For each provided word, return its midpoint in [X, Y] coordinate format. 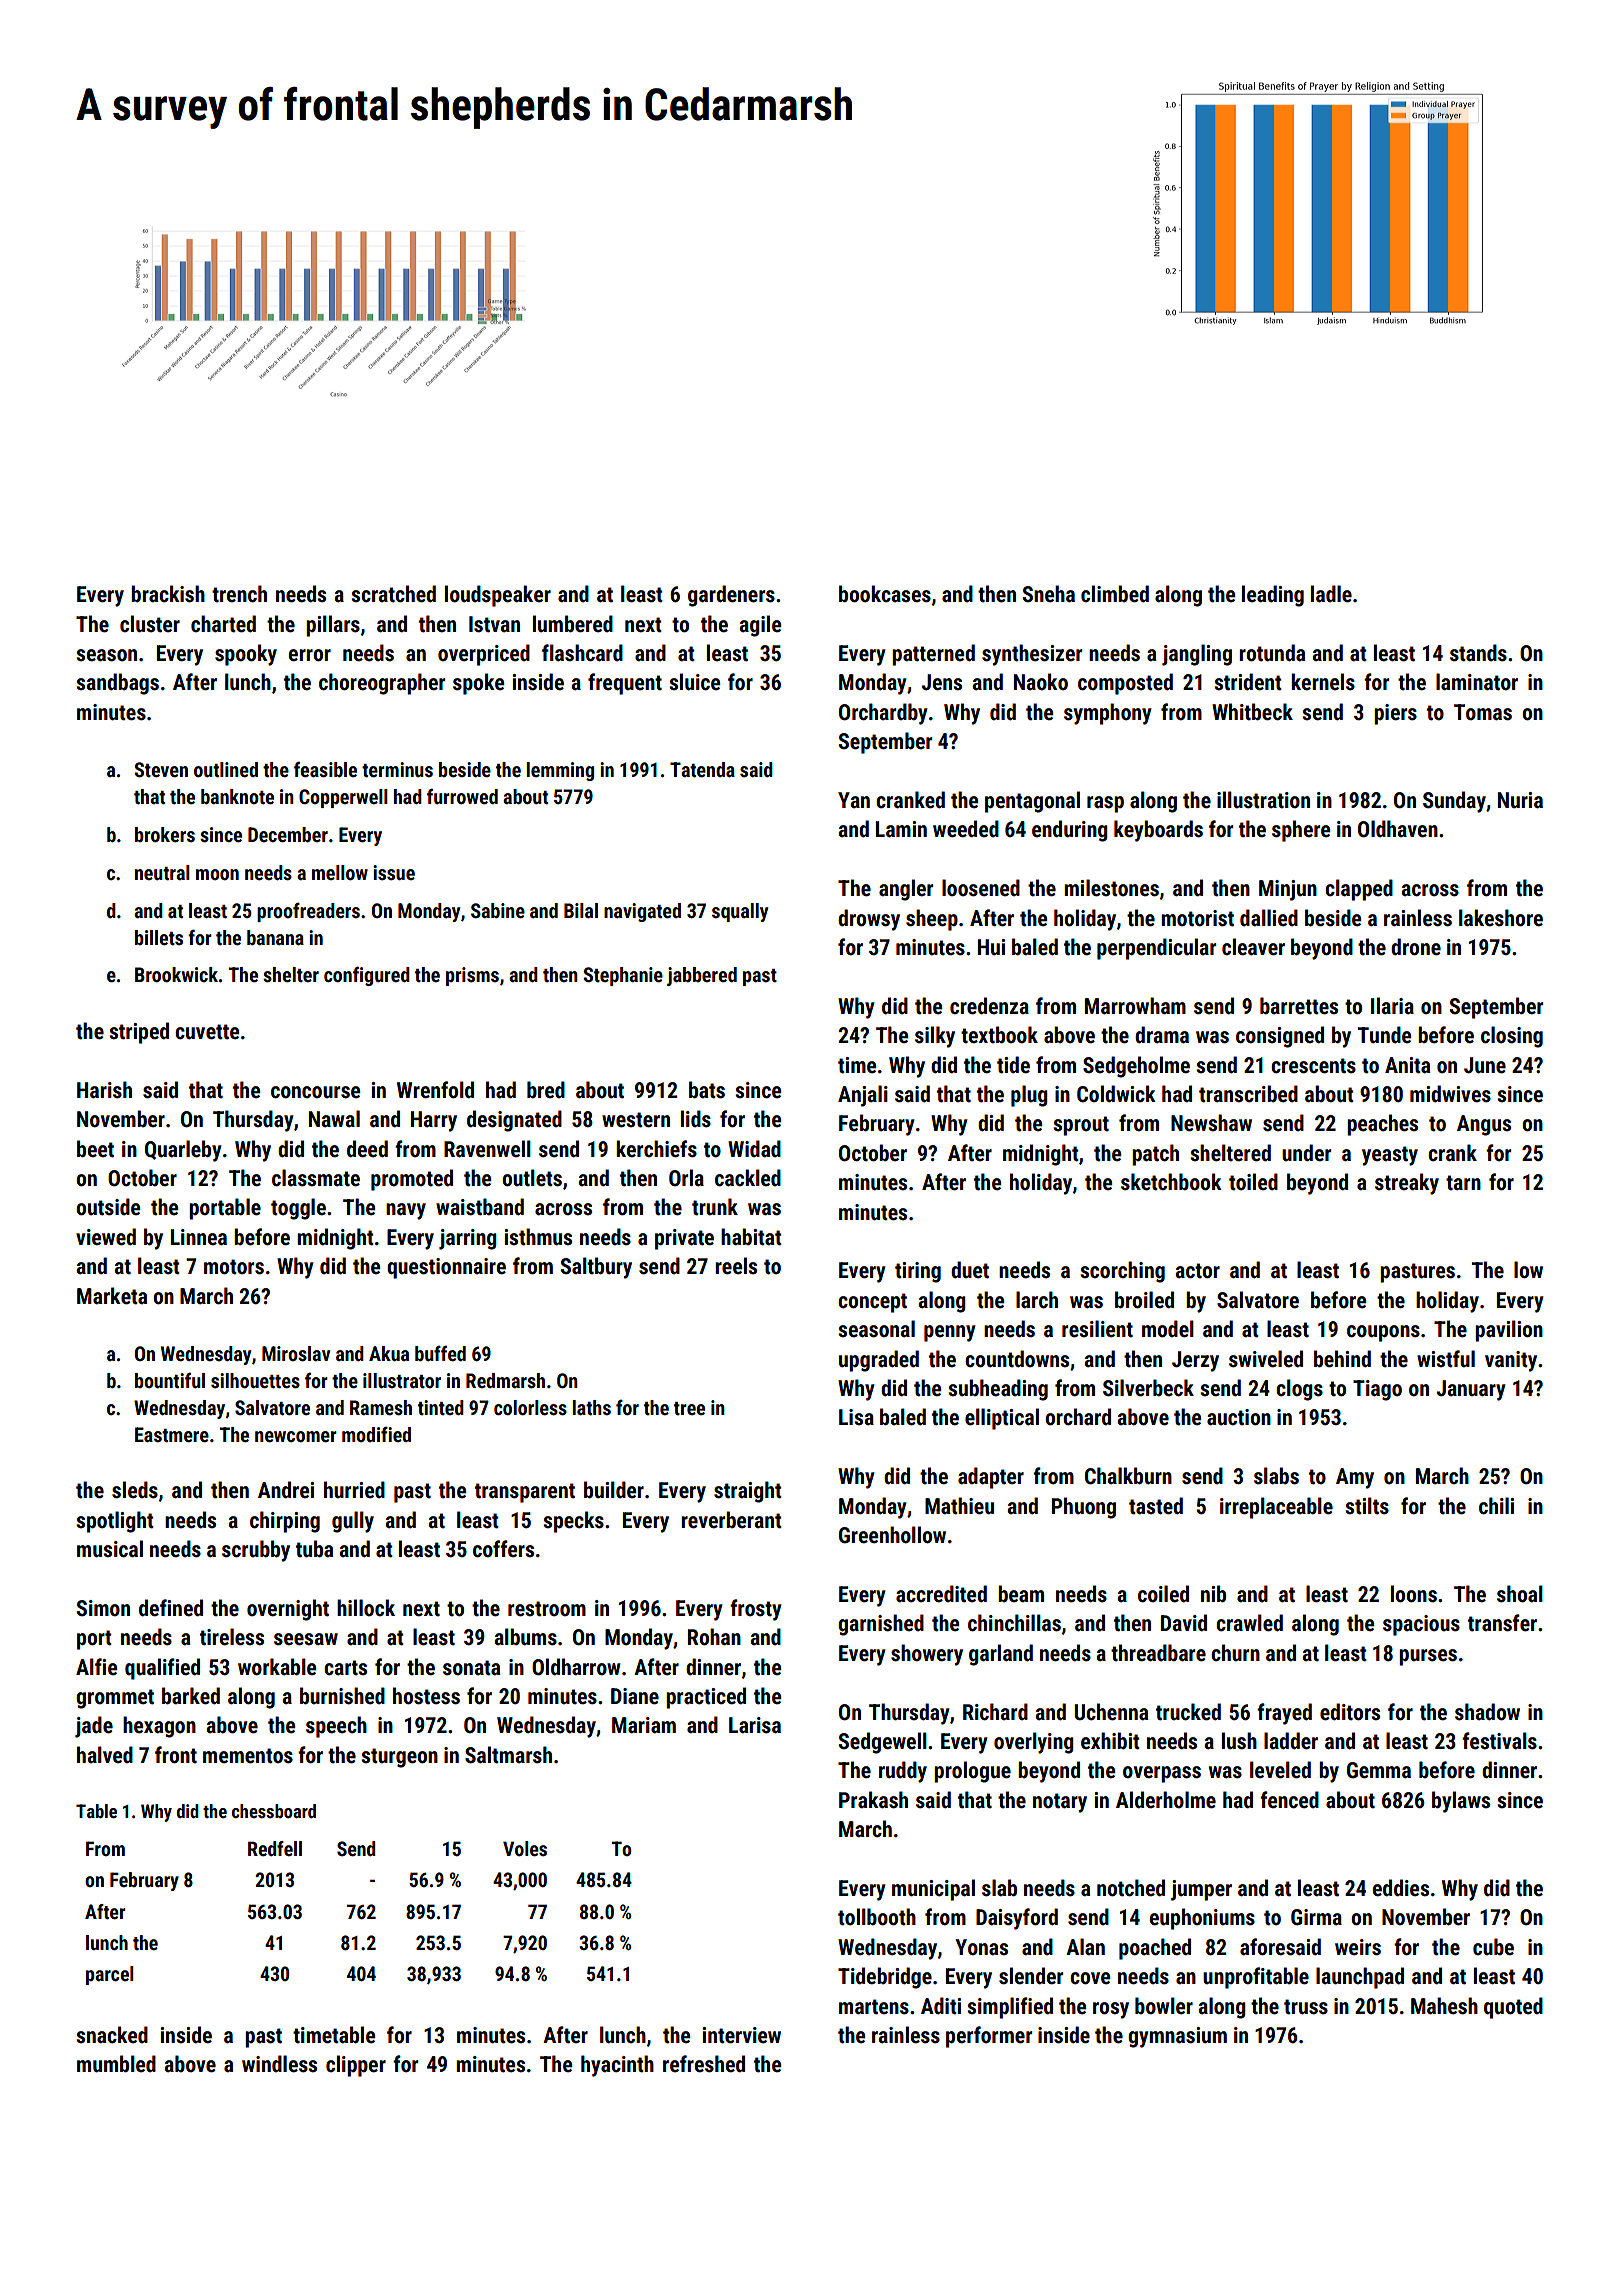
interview [741, 2035]
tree [689, 1408]
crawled [1249, 1623]
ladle [1331, 594]
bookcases [885, 594]
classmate [316, 1178]
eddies [1400, 1887]
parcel [110, 1975]
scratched [393, 594]
